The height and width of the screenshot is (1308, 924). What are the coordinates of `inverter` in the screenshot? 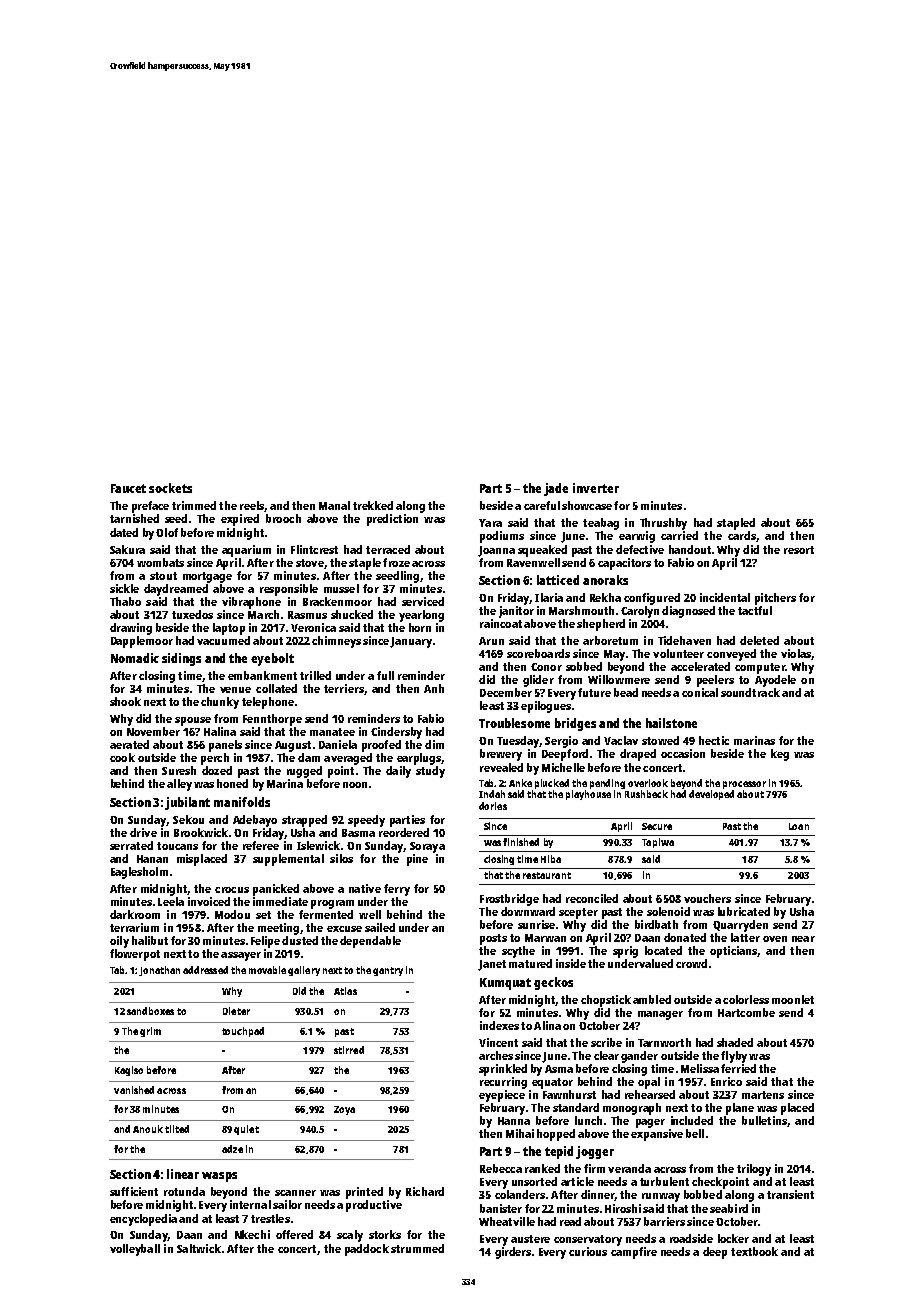 It's located at (596, 488).
